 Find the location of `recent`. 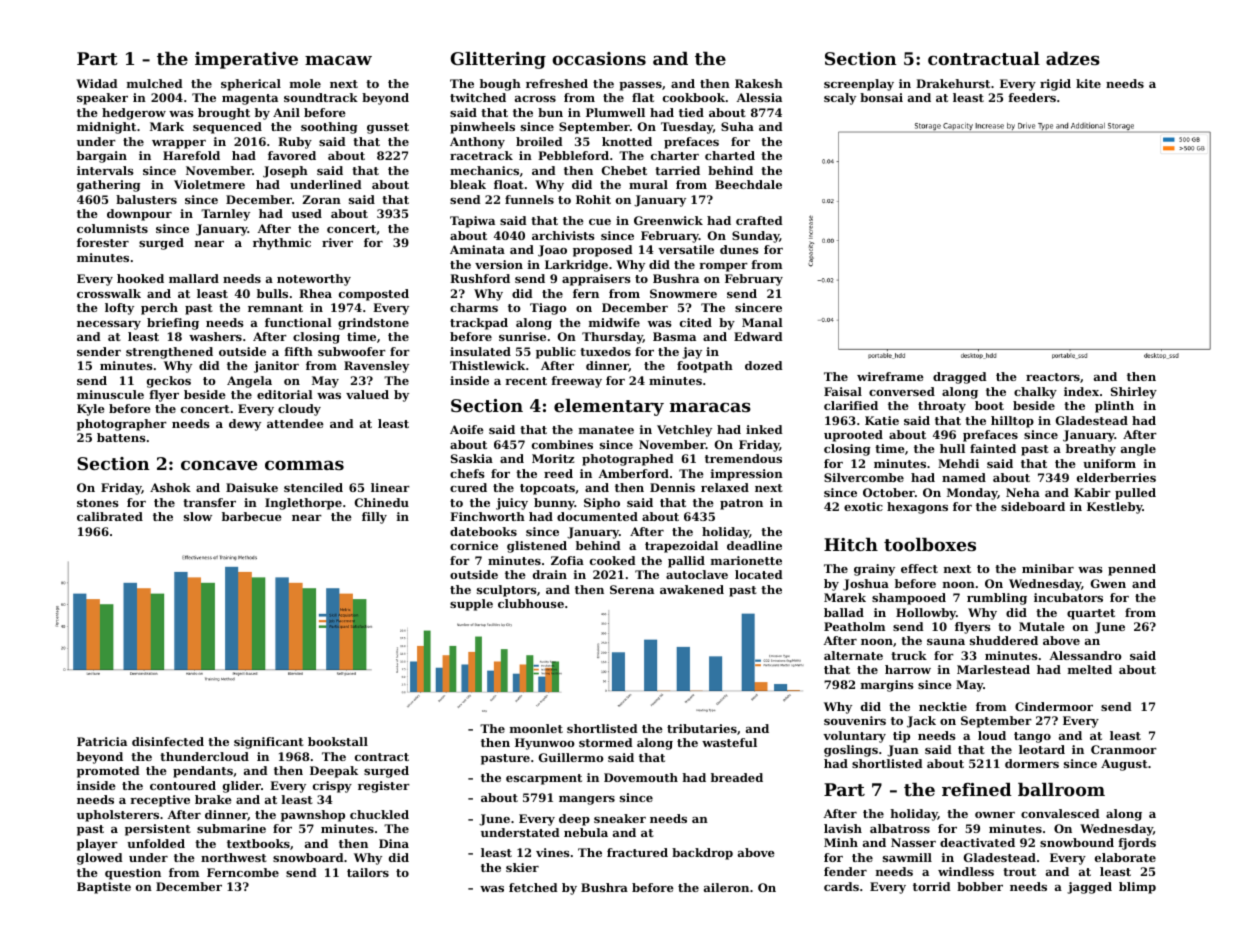

recent is located at coordinates (526, 381).
